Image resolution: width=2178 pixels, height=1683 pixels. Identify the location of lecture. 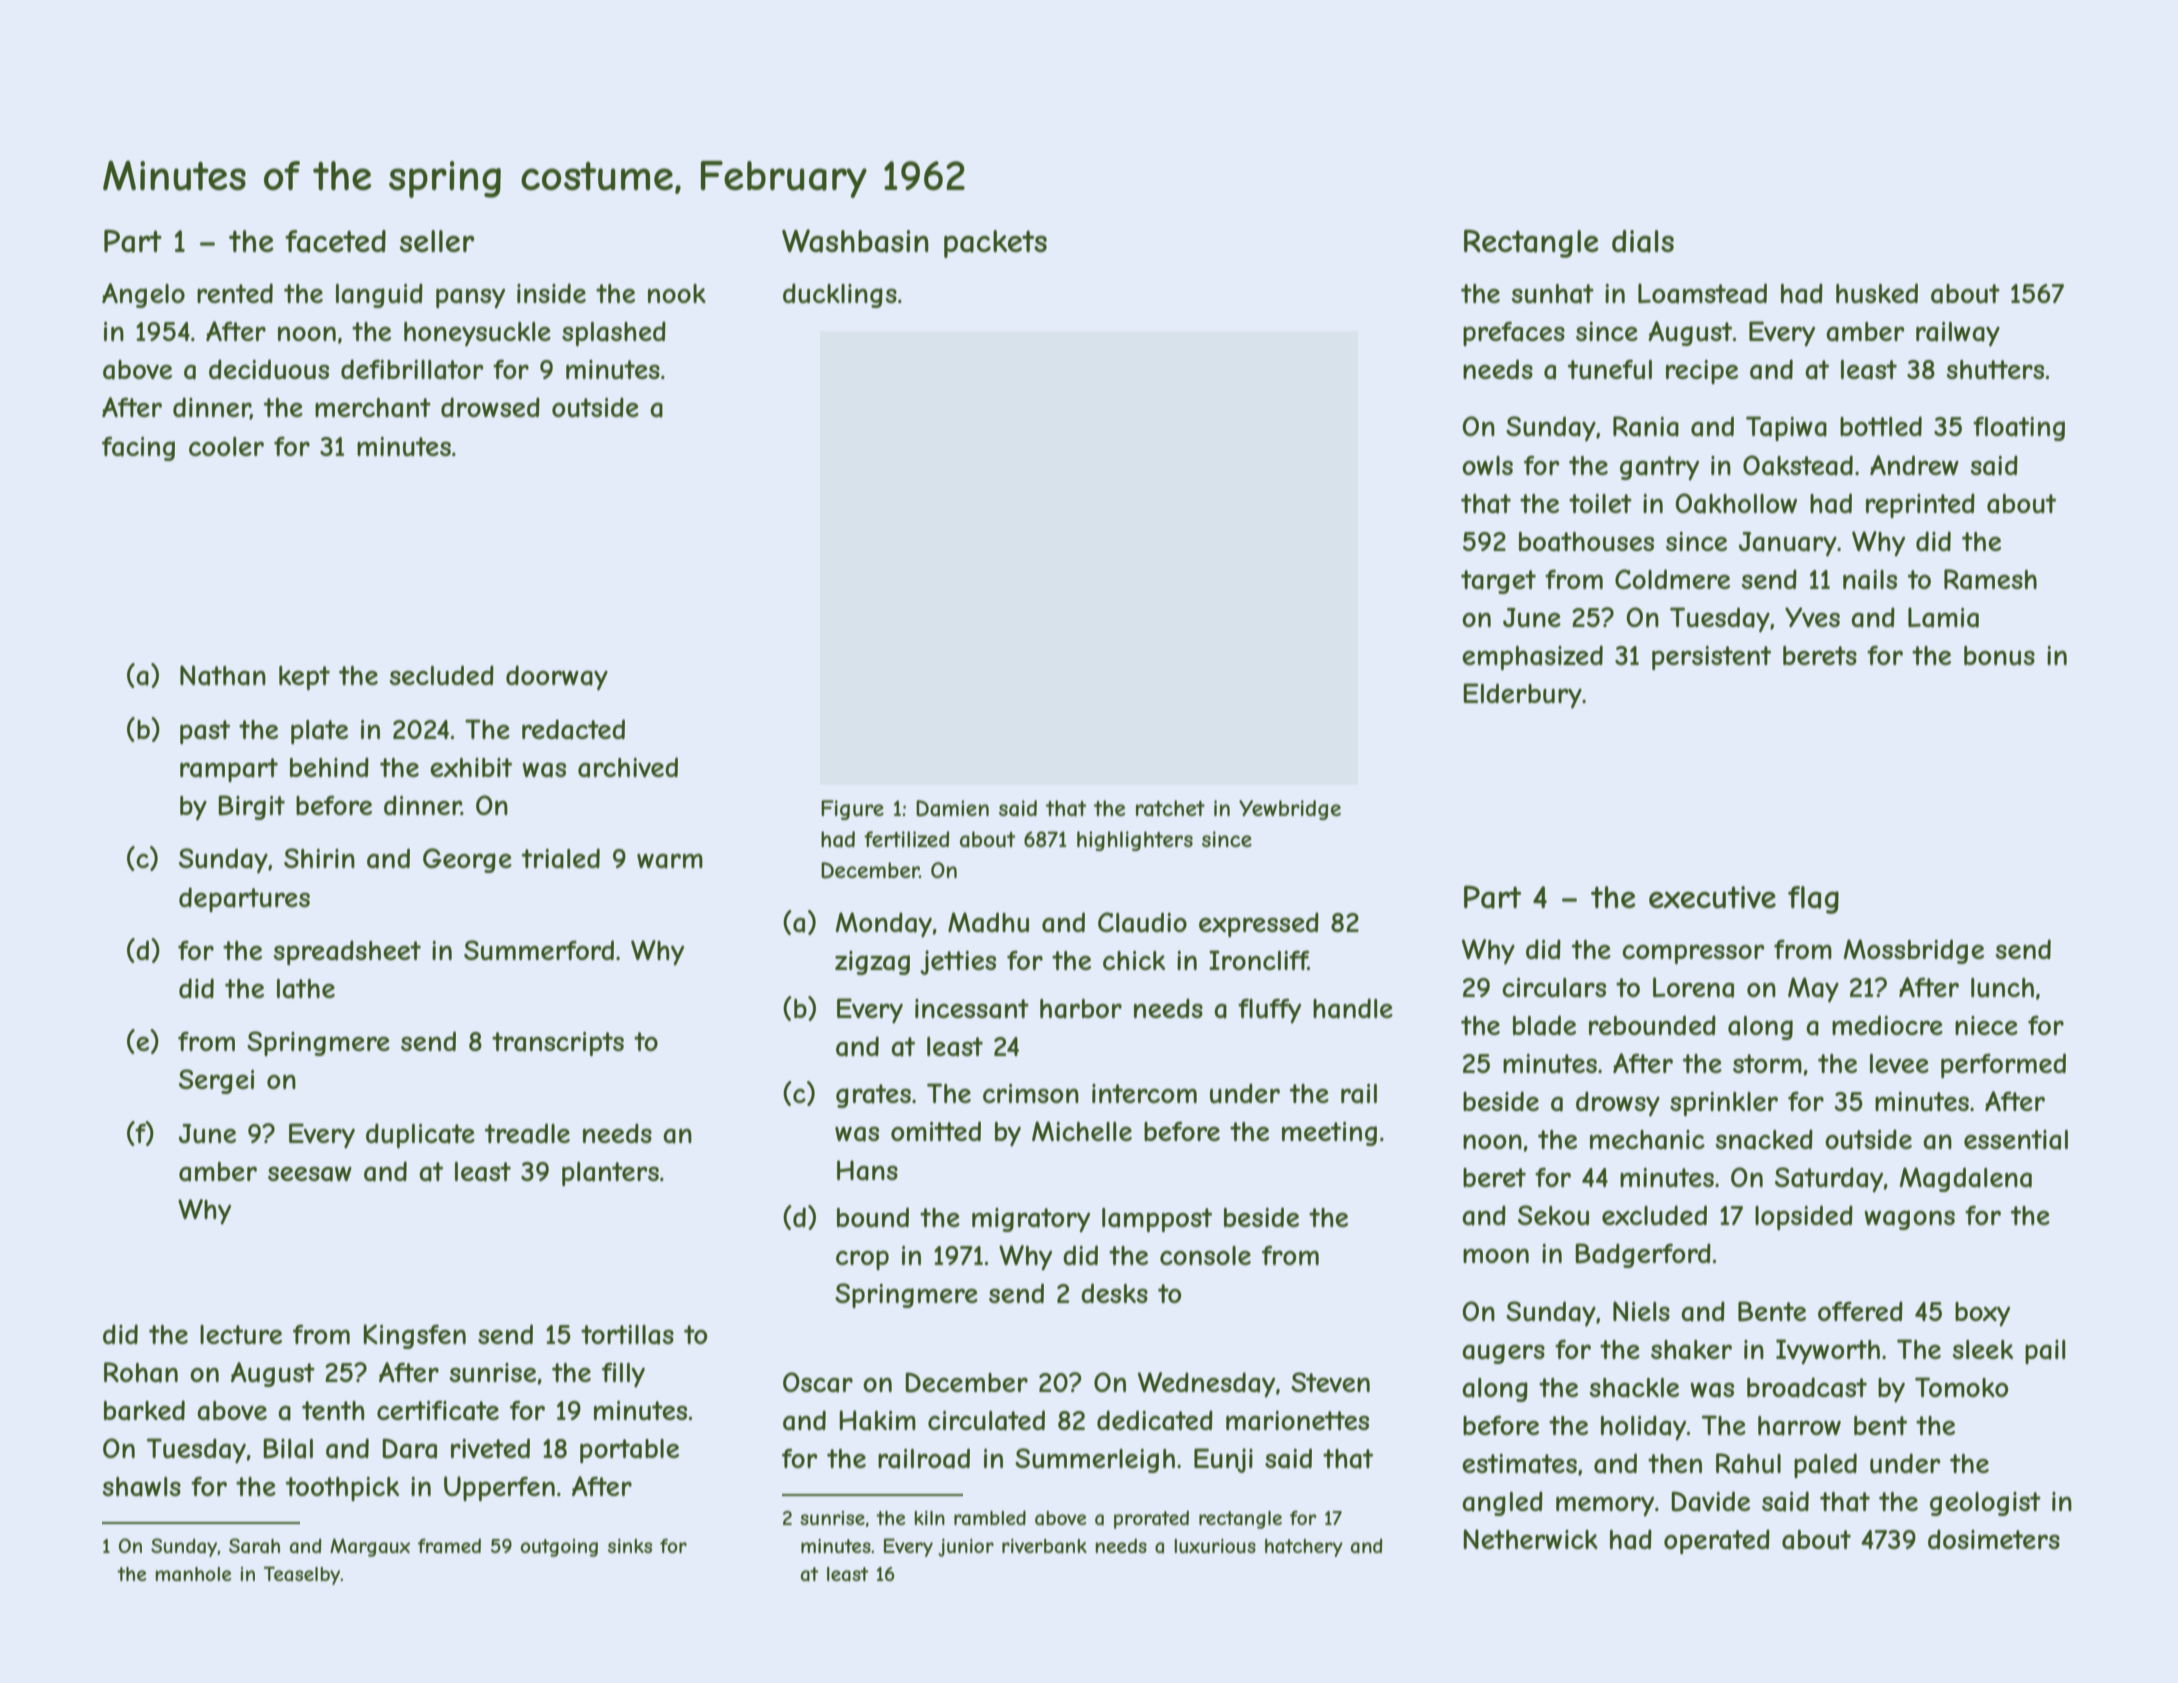
(241, 1335).
